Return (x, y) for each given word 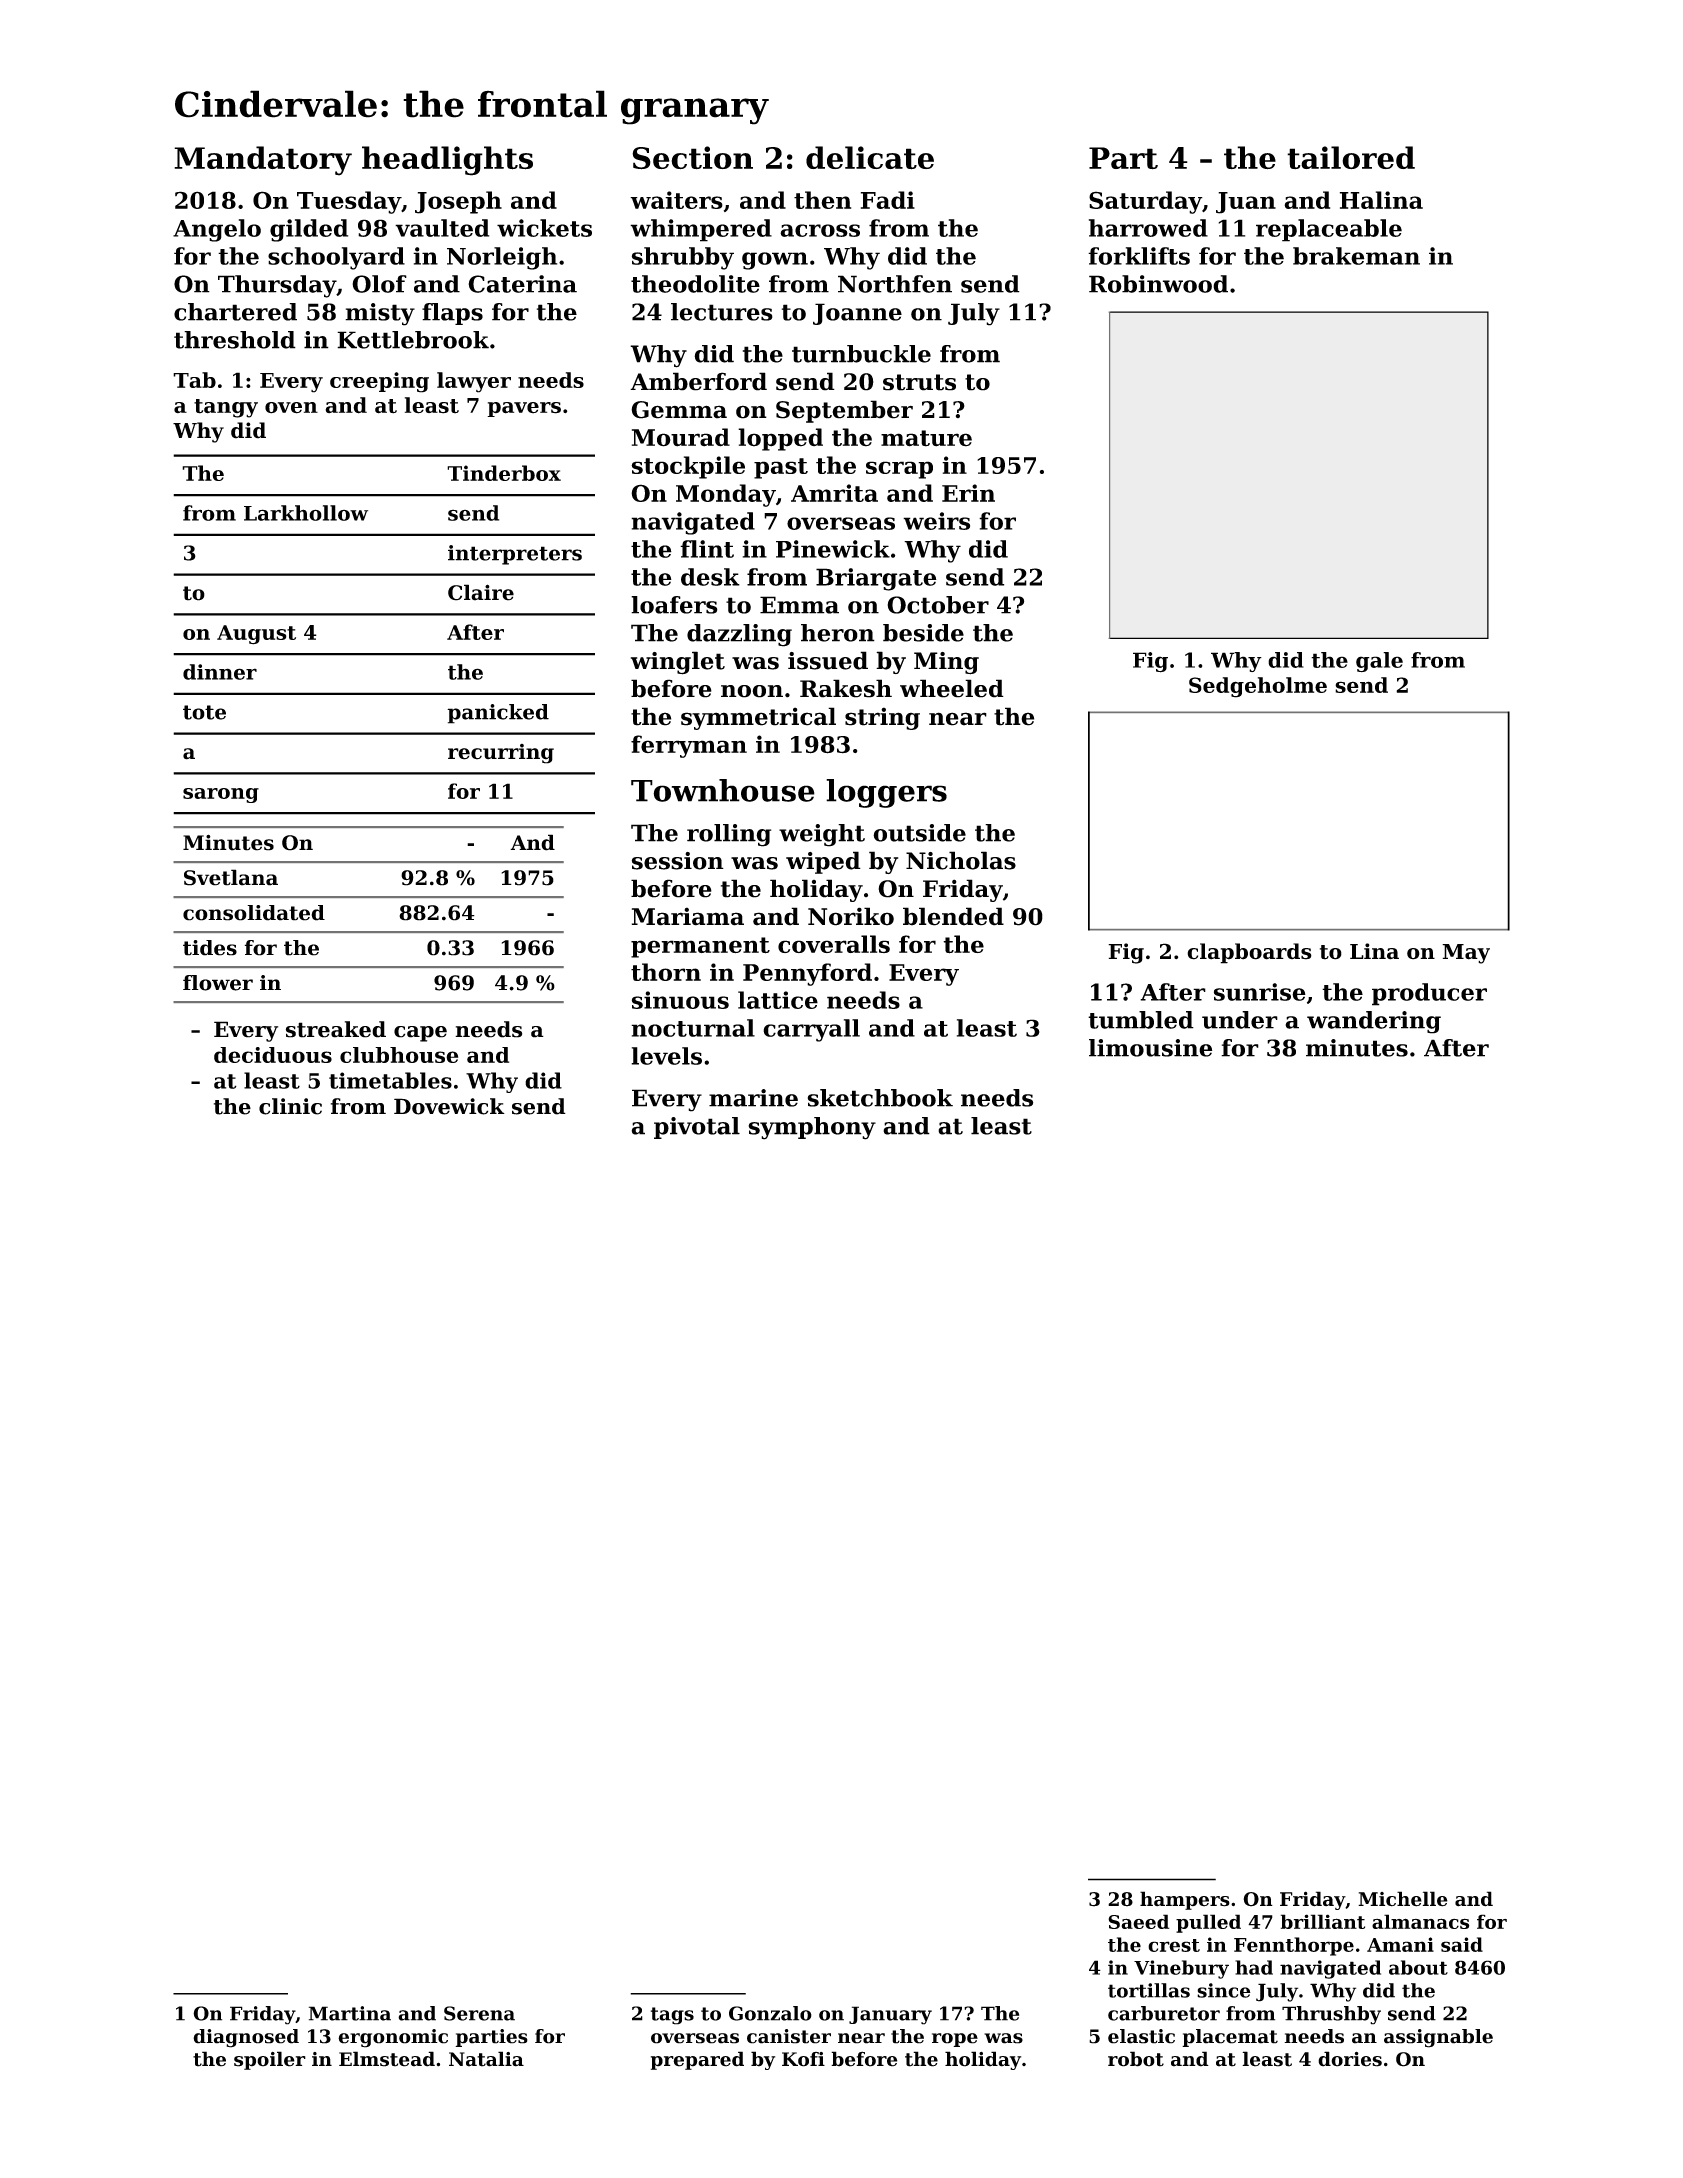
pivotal (697, 1128)
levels (666, 1056)
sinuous (680, 1000)
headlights (447, 161)
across (820, 230)
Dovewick (449, 1106)
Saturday (1145, 202)
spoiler (270, 2060)
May (1466, 954)
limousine (1150, 1048)
